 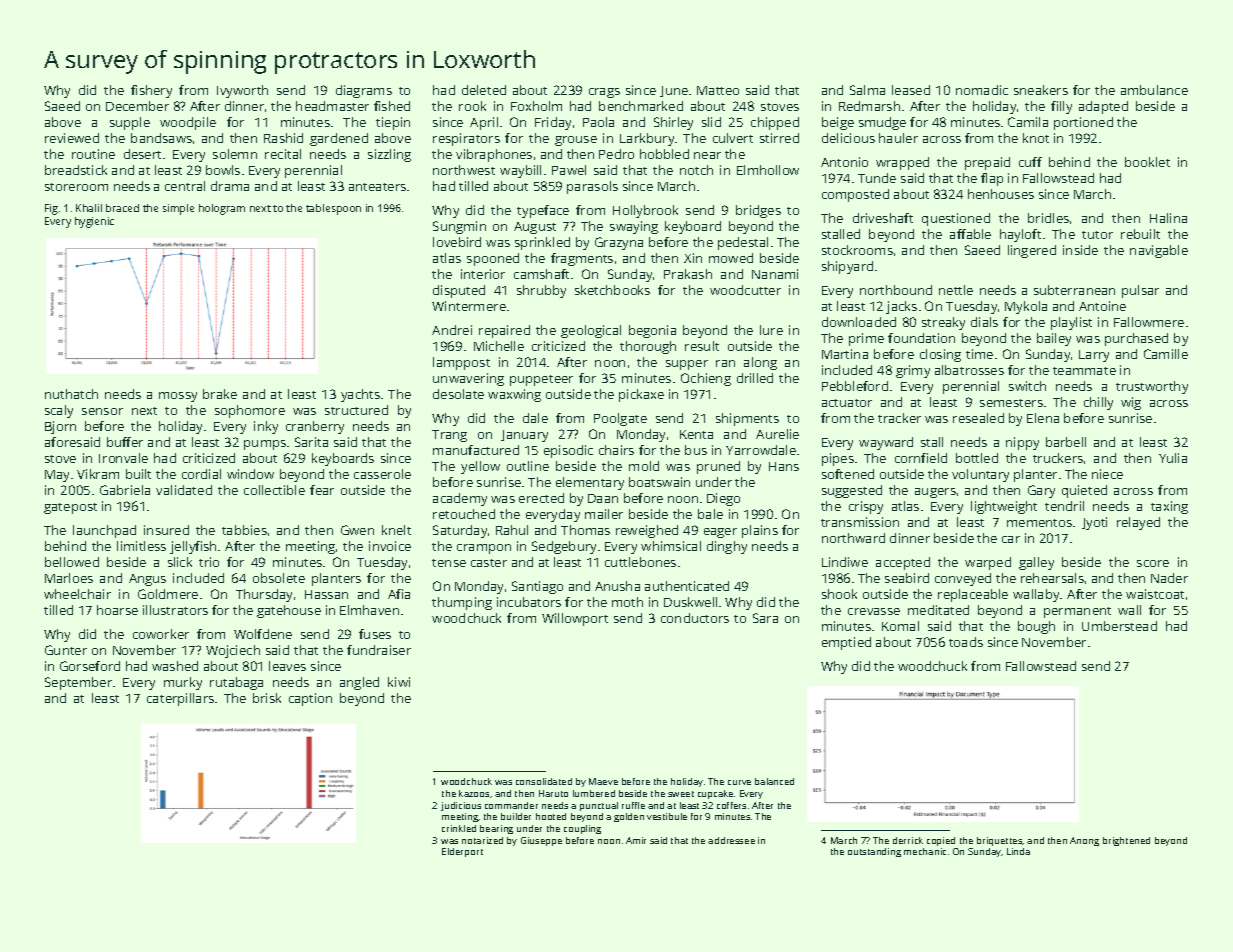 What do you see at coordinates (541, 380) in the page?
I see `puppeteer` at bounding box center [541, 380].
